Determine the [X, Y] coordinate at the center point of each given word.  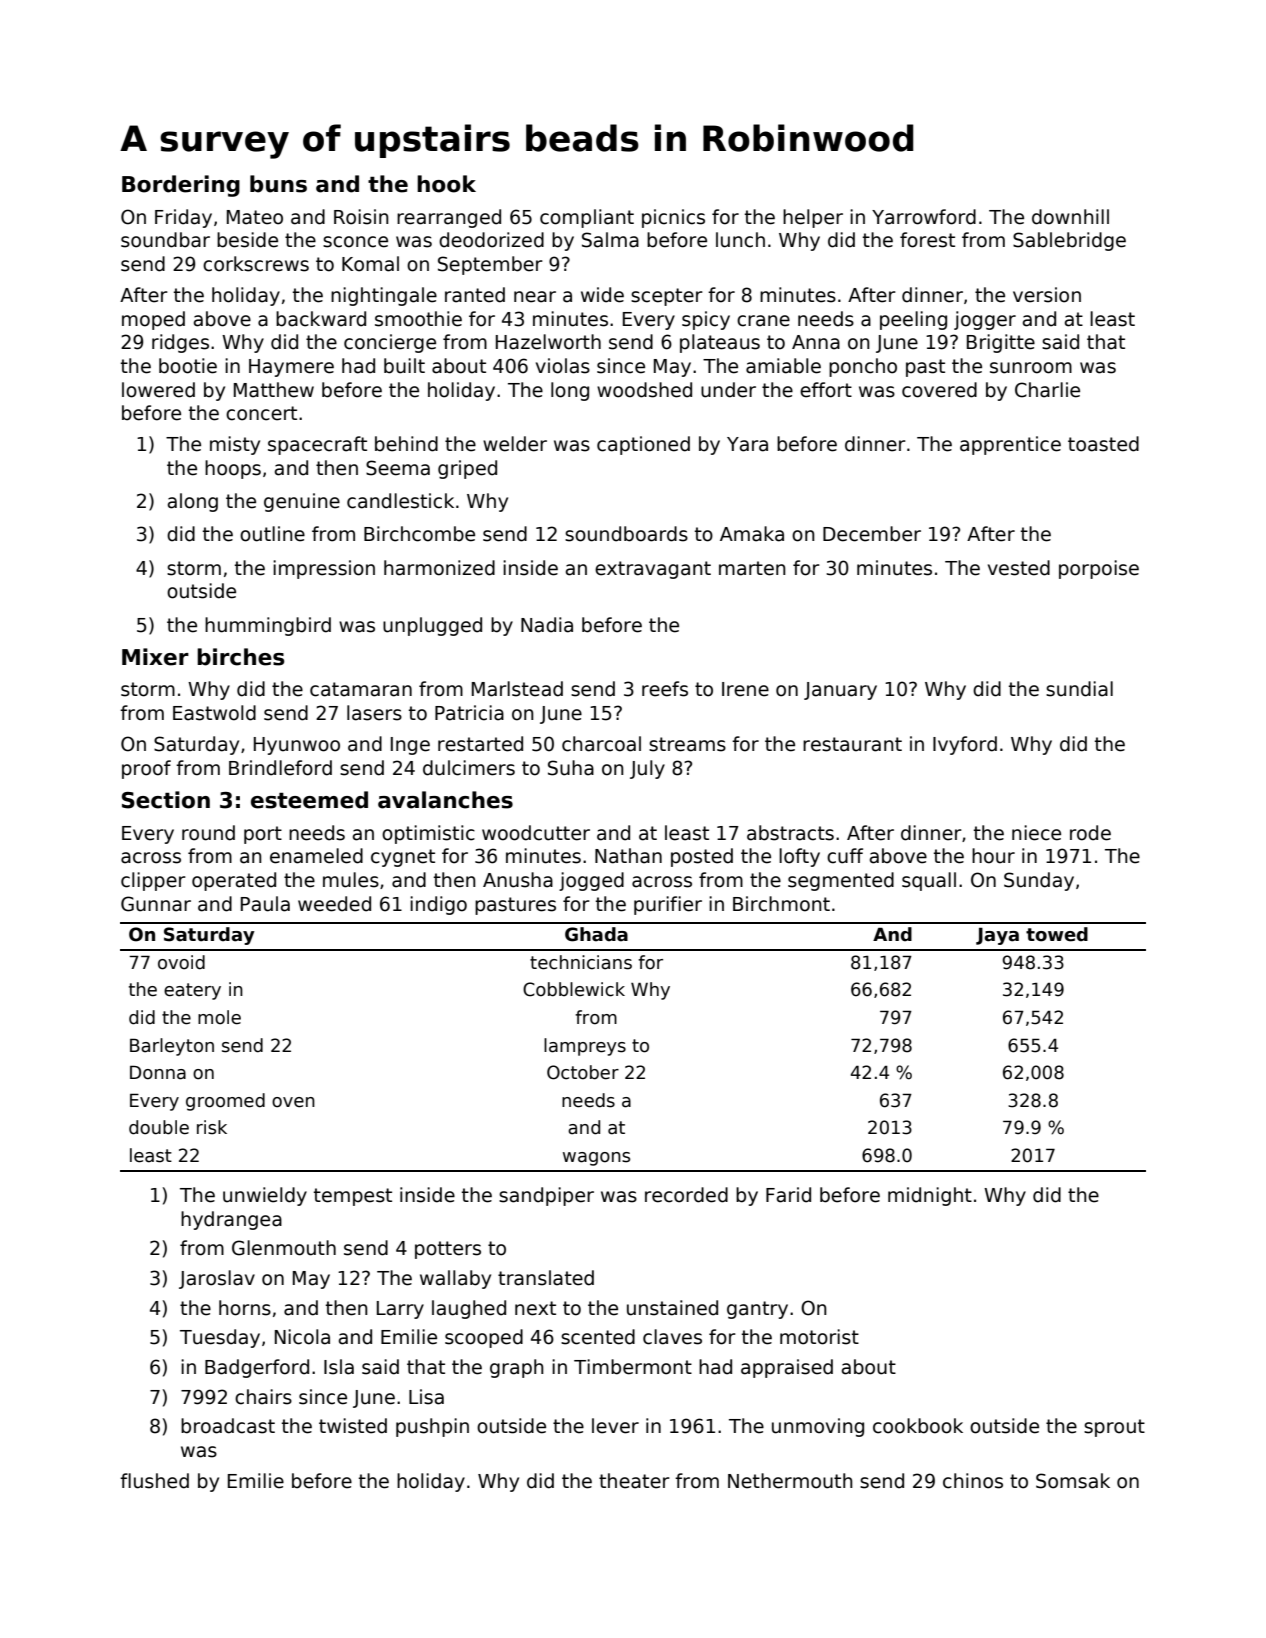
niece [1036, 833]
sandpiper [546, 1196]
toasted [1103, 444]
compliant [587, 218]
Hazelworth [548, 342]
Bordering [181, 186]
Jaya [997, 936]
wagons [596, 1159]
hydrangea [231, 1220]
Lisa [426, 1397]
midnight [930, 1196]
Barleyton [172, 1047]
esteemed [309, 800]
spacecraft [317, 445]
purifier [668, 905]
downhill [1070, 217]
